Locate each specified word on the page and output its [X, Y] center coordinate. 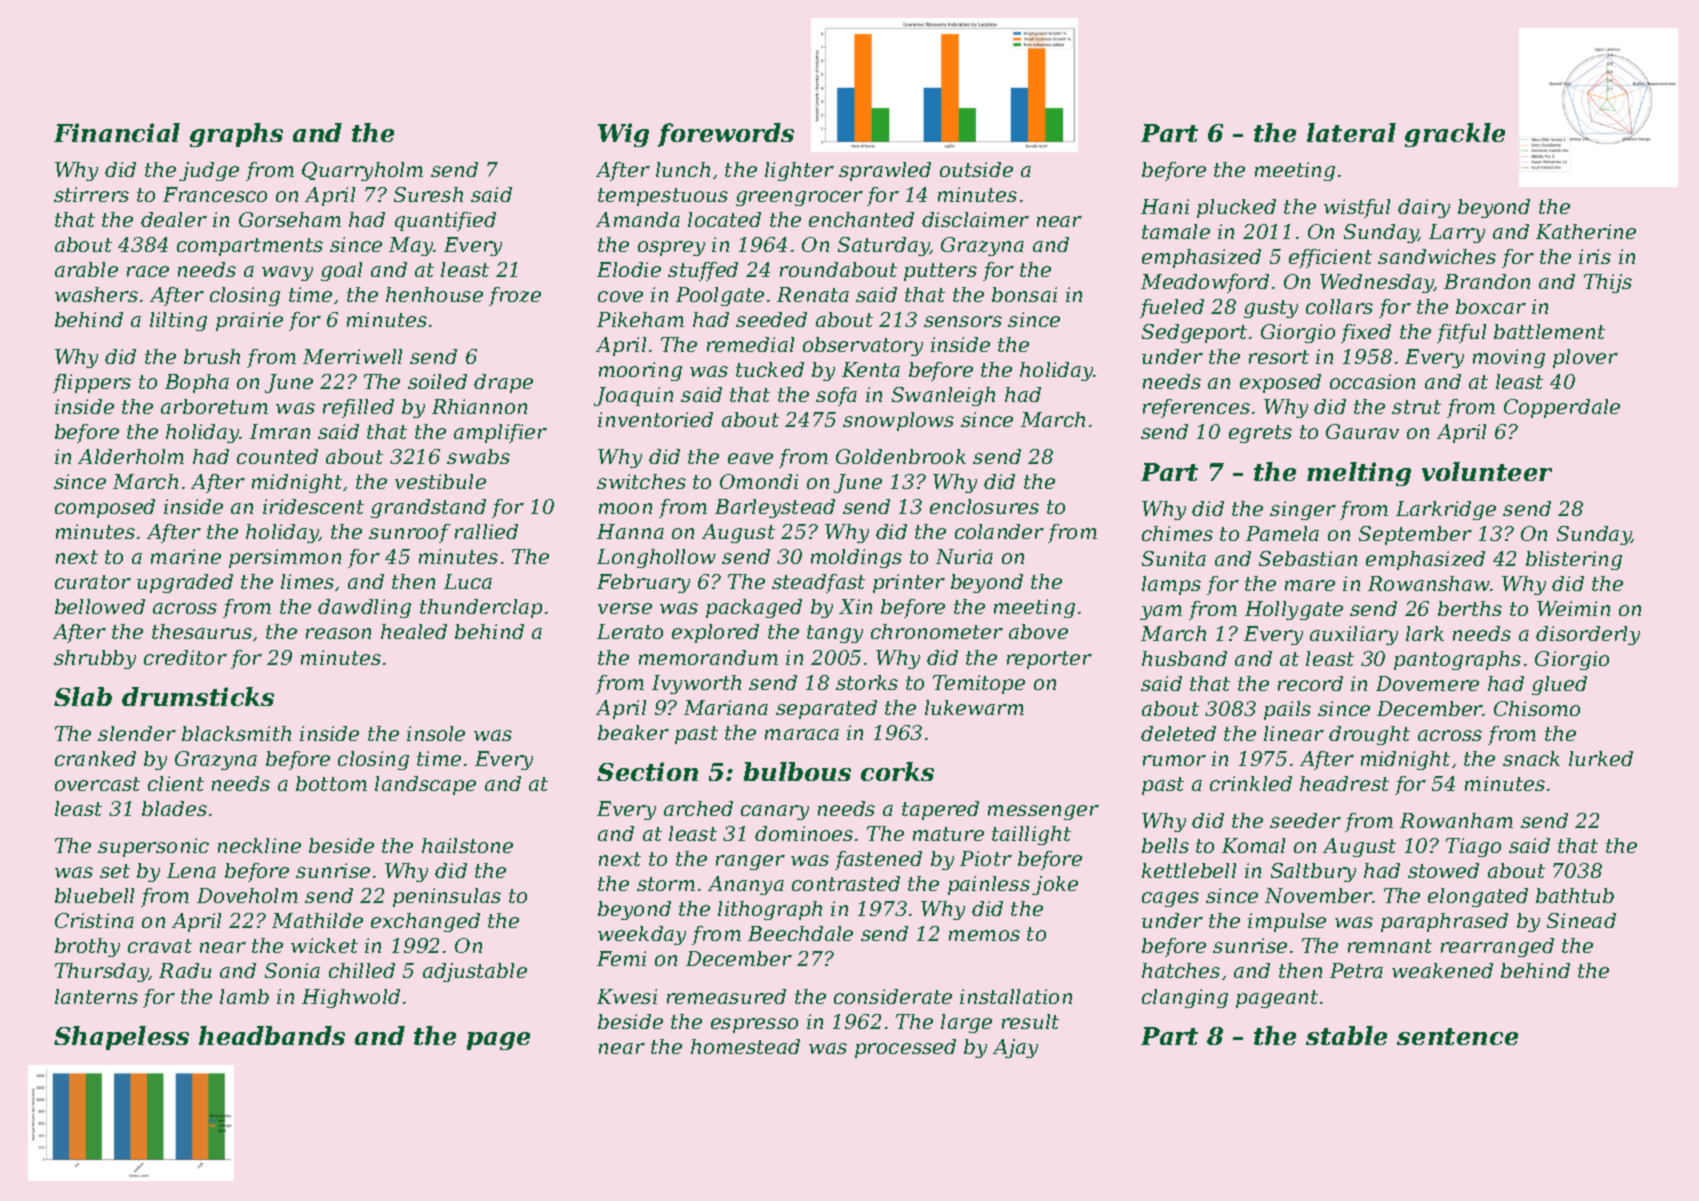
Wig [623, 135]
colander [999, 531]
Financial [117, 132]
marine [186, 556]
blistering [1574, 560]
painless [989, 885]
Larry [1457, 233]
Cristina [94, 920]
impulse [1287, 922]
